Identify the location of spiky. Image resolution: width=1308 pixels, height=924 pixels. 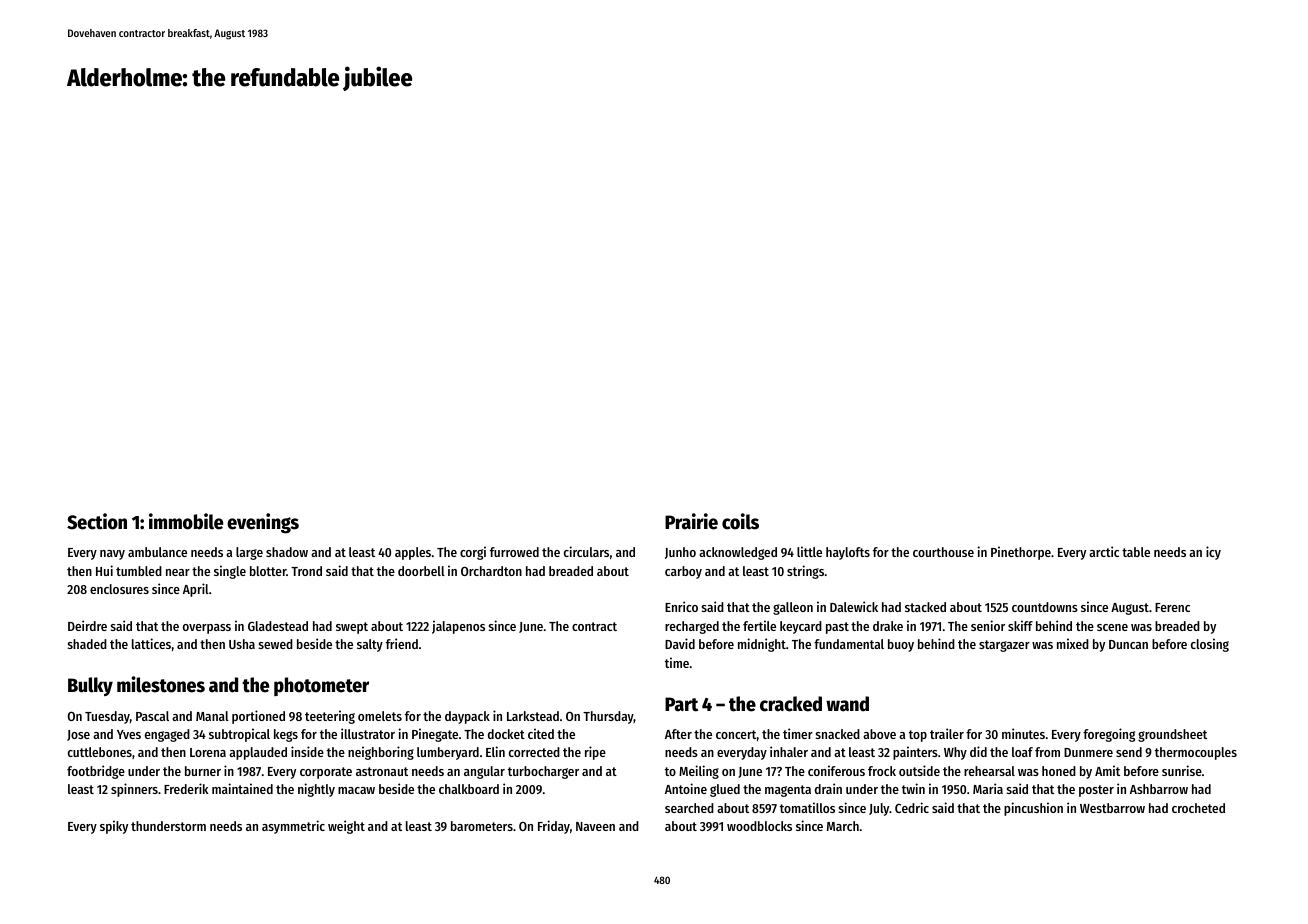
(114, 827).
